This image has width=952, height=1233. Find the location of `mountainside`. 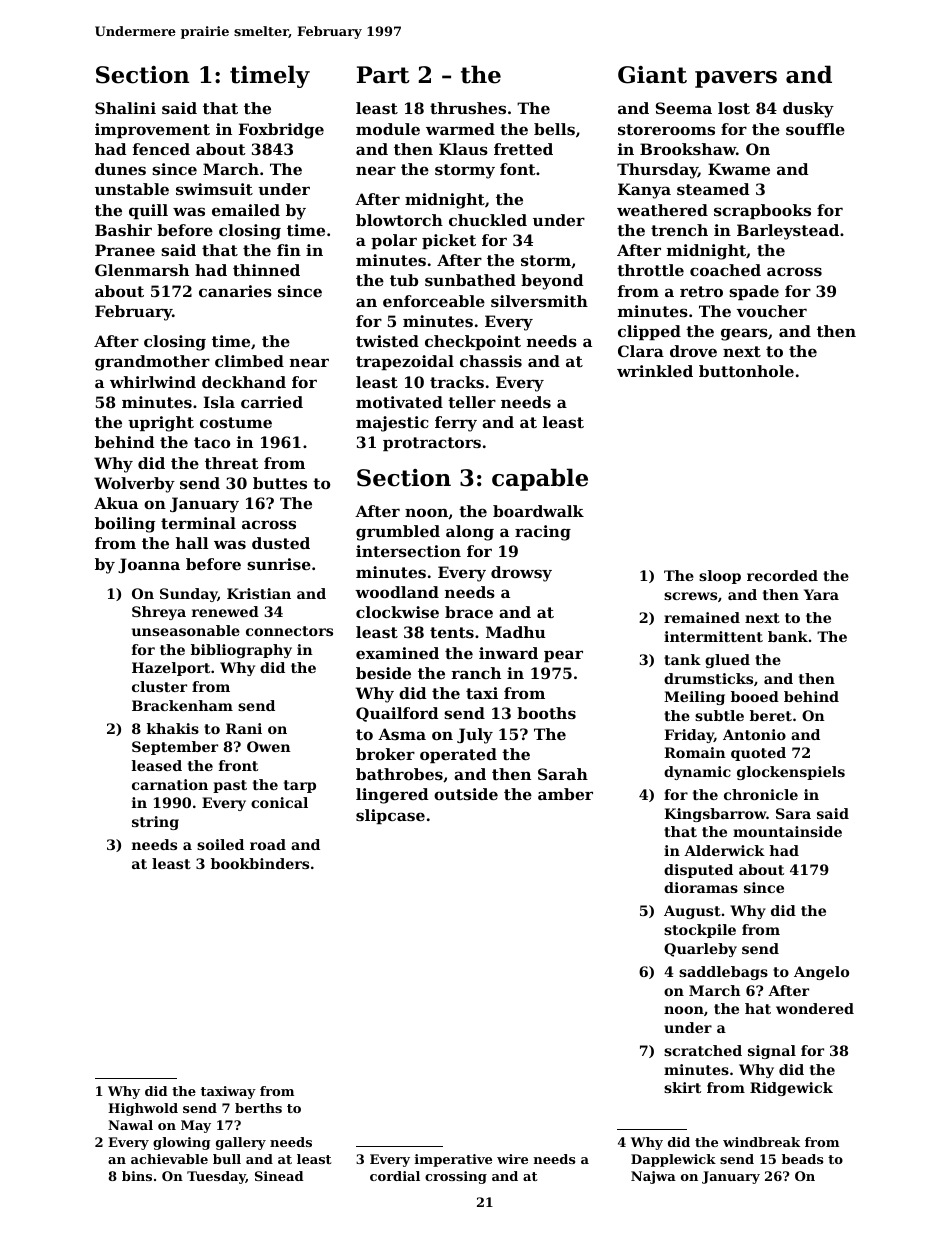

mountainside is located at coordinates (787, 831).
